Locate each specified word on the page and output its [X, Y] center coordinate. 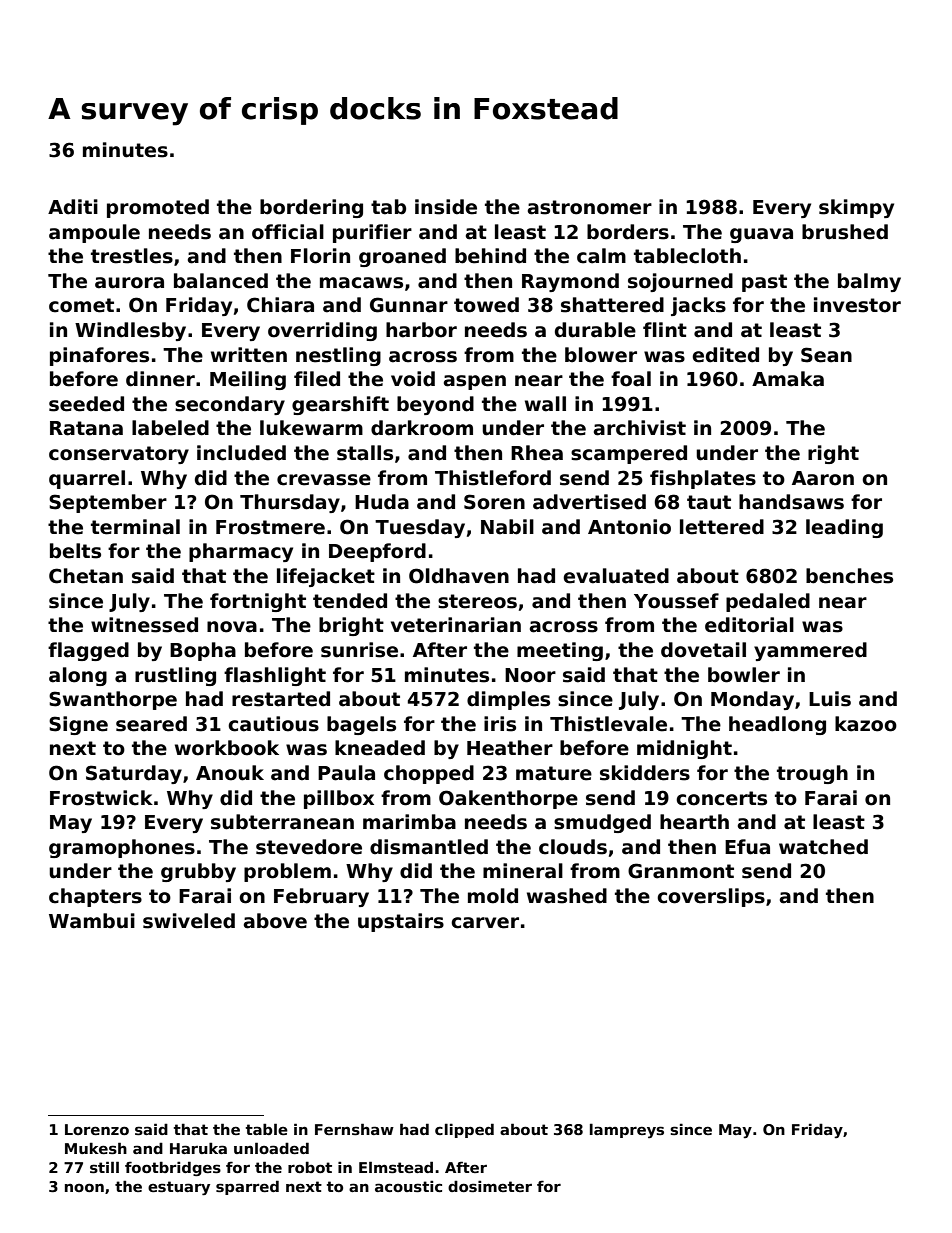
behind [490, 256]
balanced [221, 281]
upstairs [401, 922]
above [275, 921]
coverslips [711, 897]
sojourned [680, 282]
